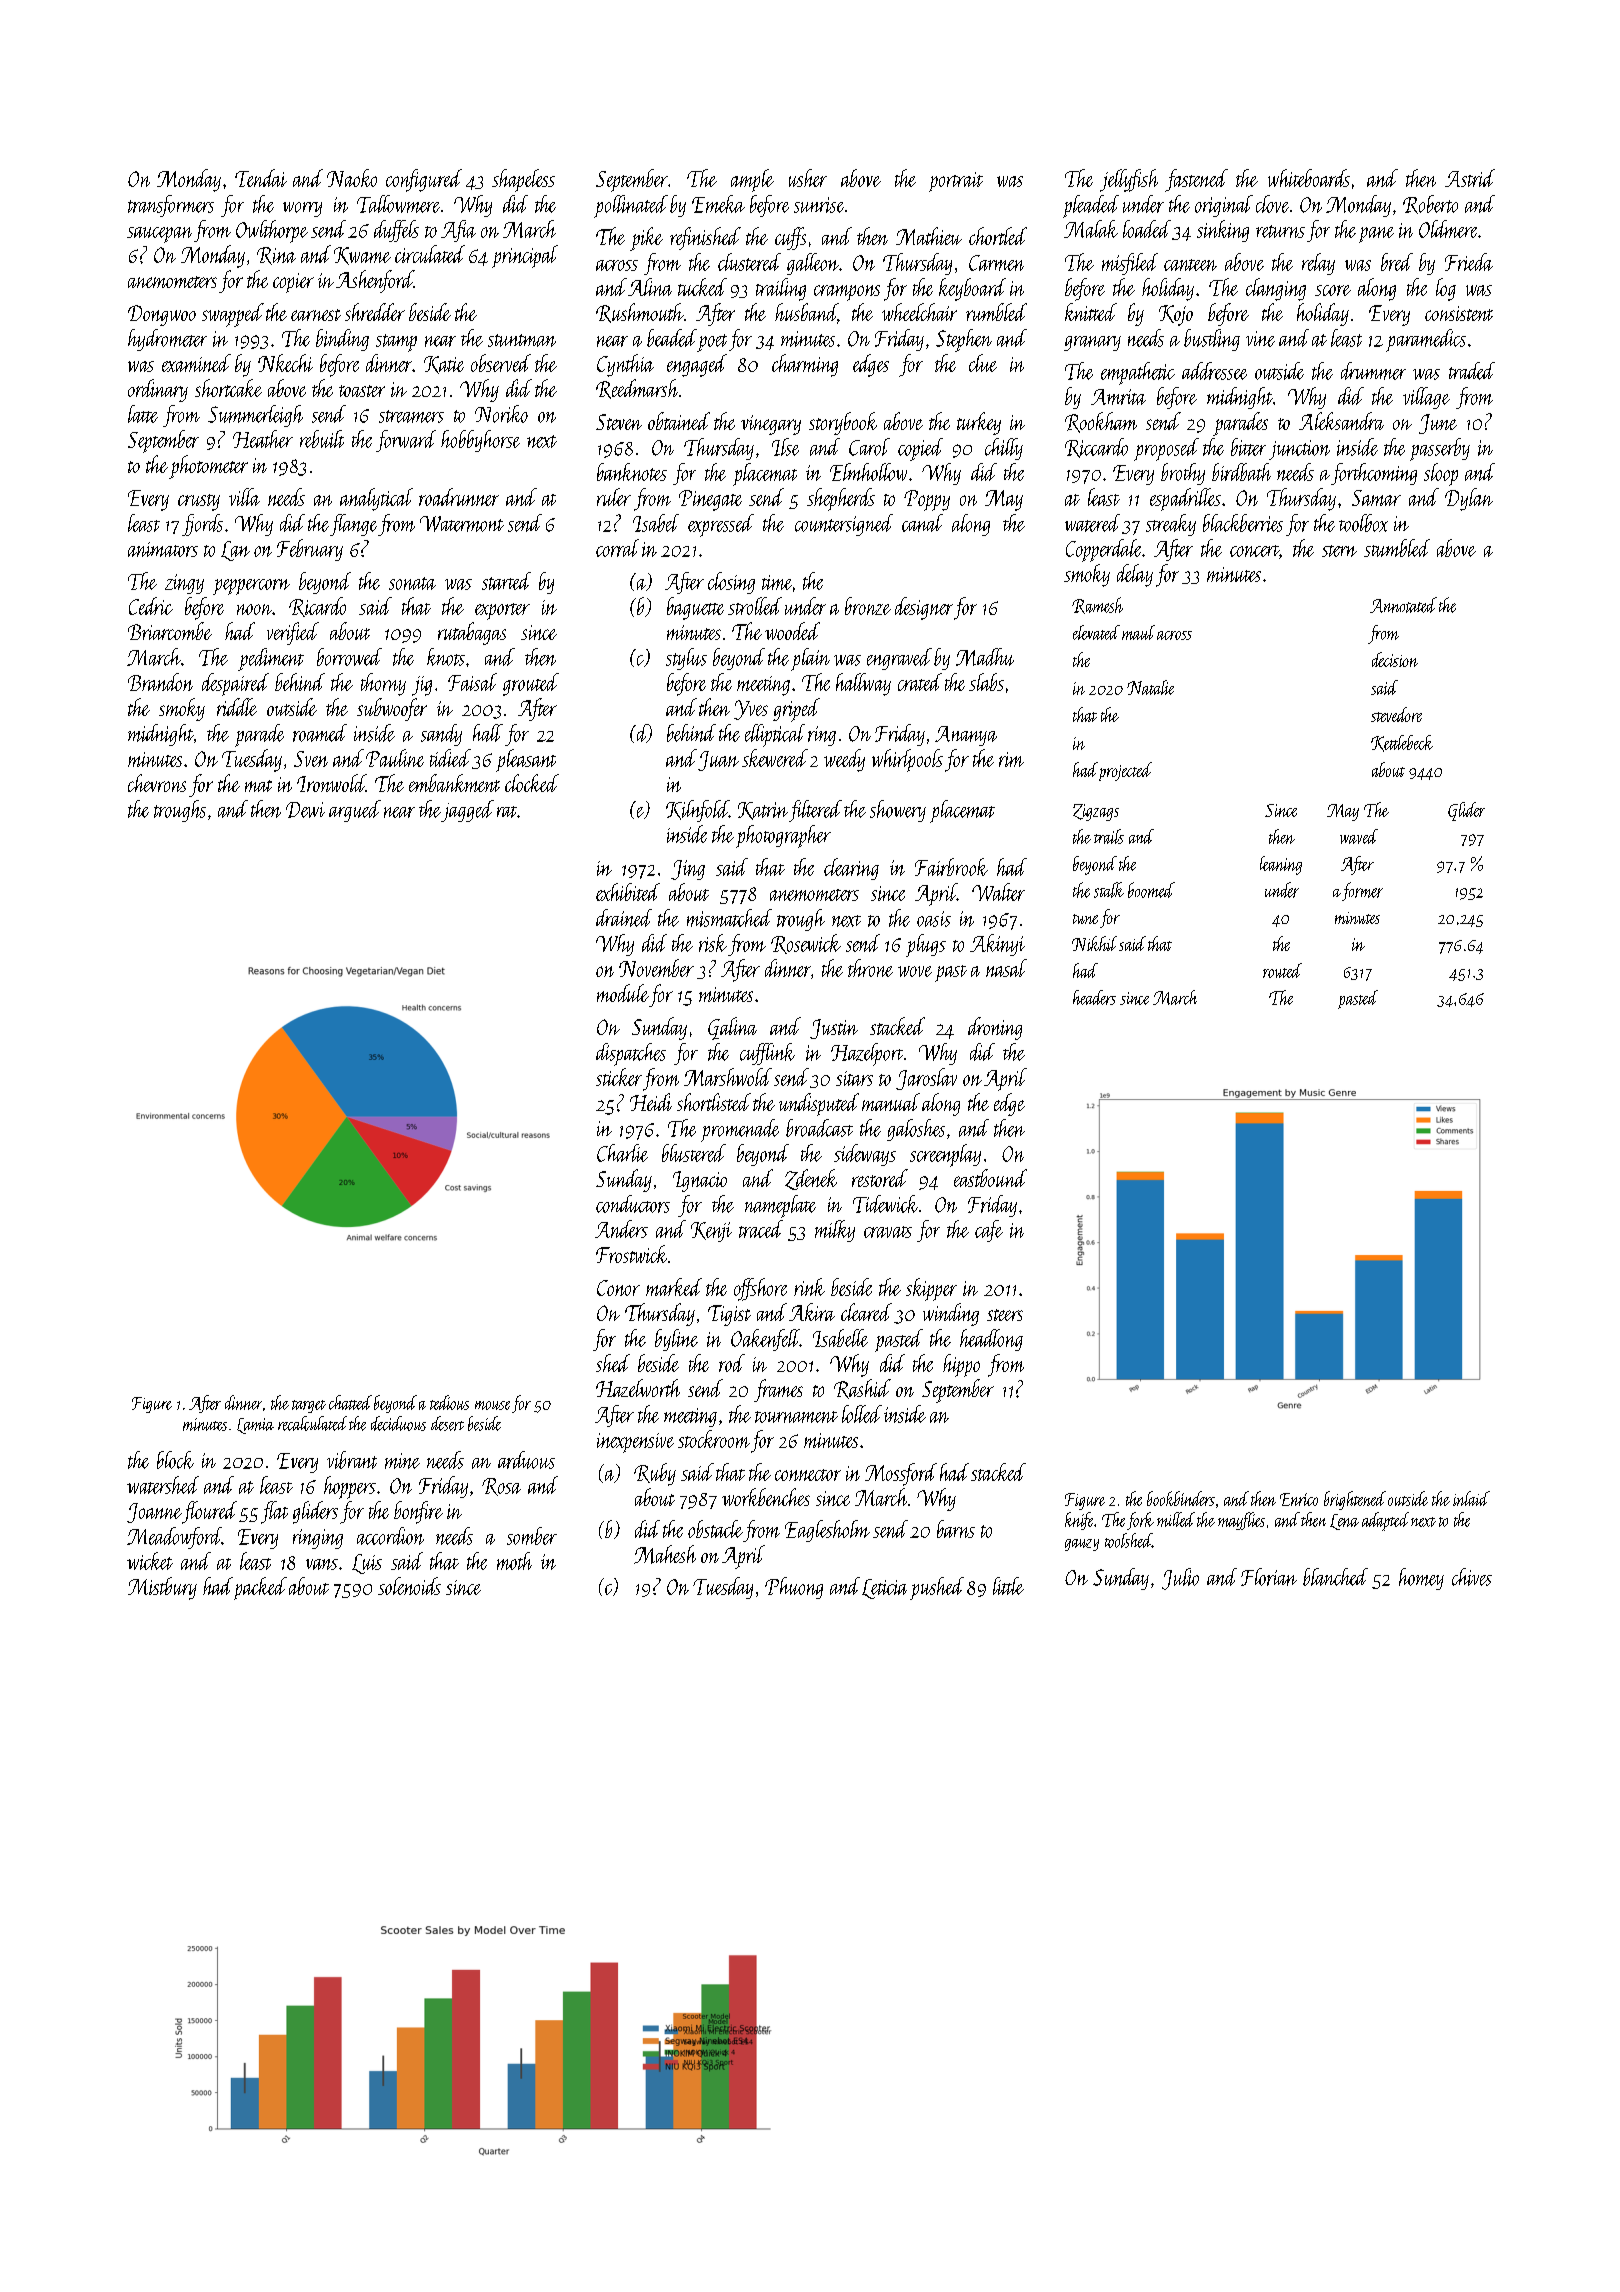 The height and width of the screenshot is (2292, 1620). I want to click on Charlie, so click(622, 1153).
